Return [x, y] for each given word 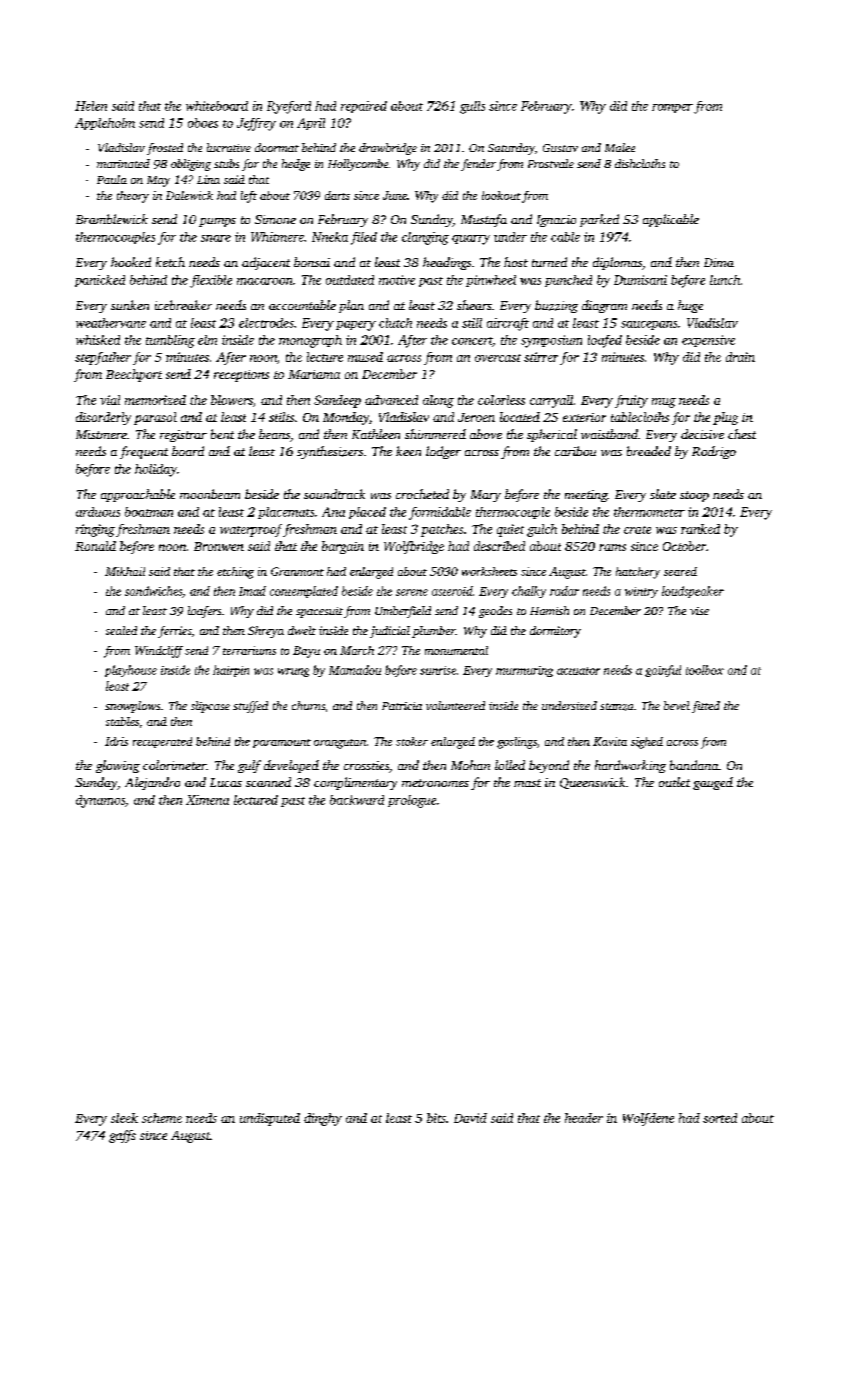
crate [637, 530]
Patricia [402, 706]
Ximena [207, 800]
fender [478, 165]
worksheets [489, 571]
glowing [118, 766]
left [249, 197]
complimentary [355, 783]
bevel [677, 705]
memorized [155, 400]
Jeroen [476, 417]
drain [740, 357]
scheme [162, 1118]
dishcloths [640, 163]
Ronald [95, 546]
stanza [616, 707]
